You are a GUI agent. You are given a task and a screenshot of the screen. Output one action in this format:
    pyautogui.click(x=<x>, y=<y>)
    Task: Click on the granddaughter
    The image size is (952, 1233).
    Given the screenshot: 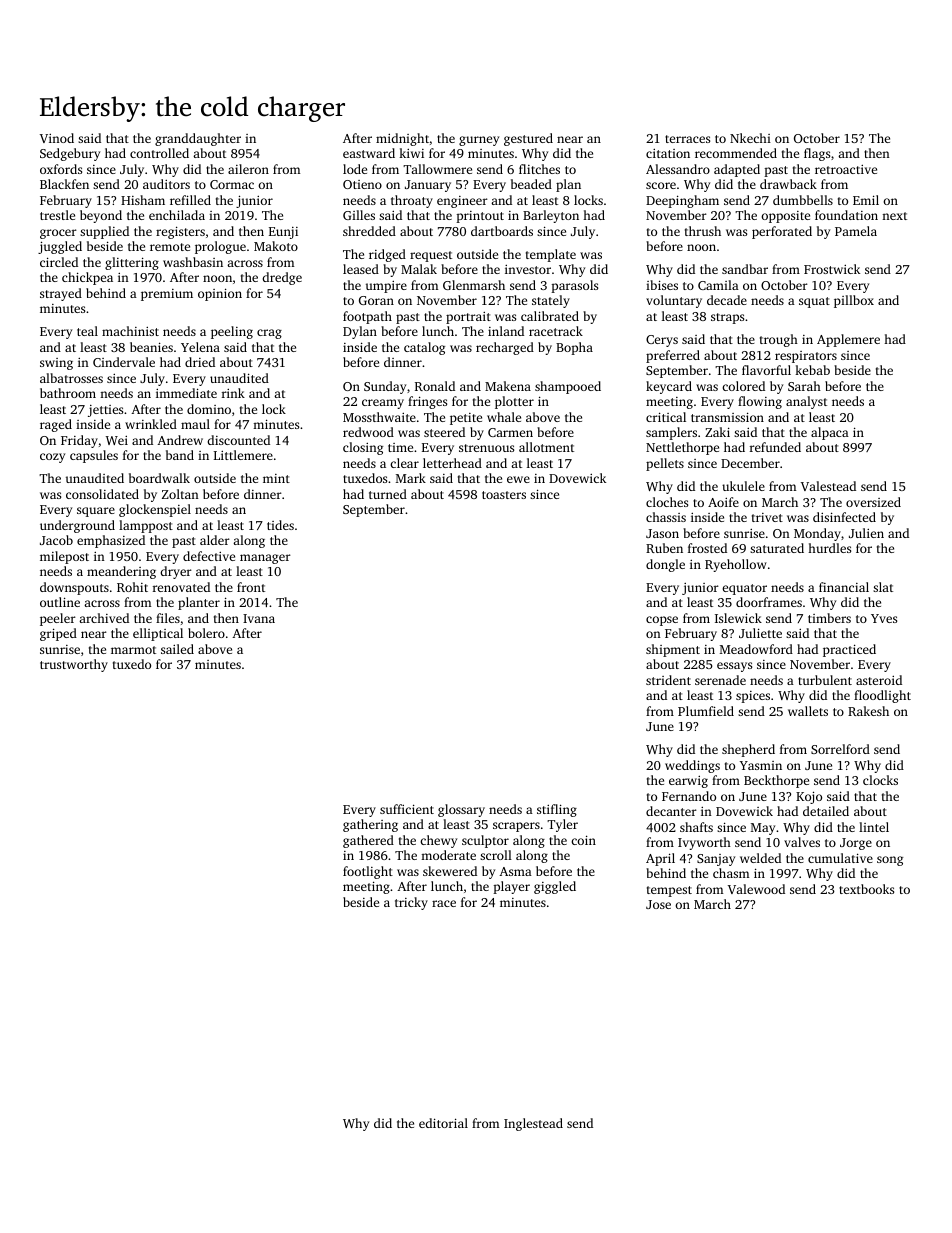 What is the action you would take?
    pyautogui.click(x=198, y=139)
